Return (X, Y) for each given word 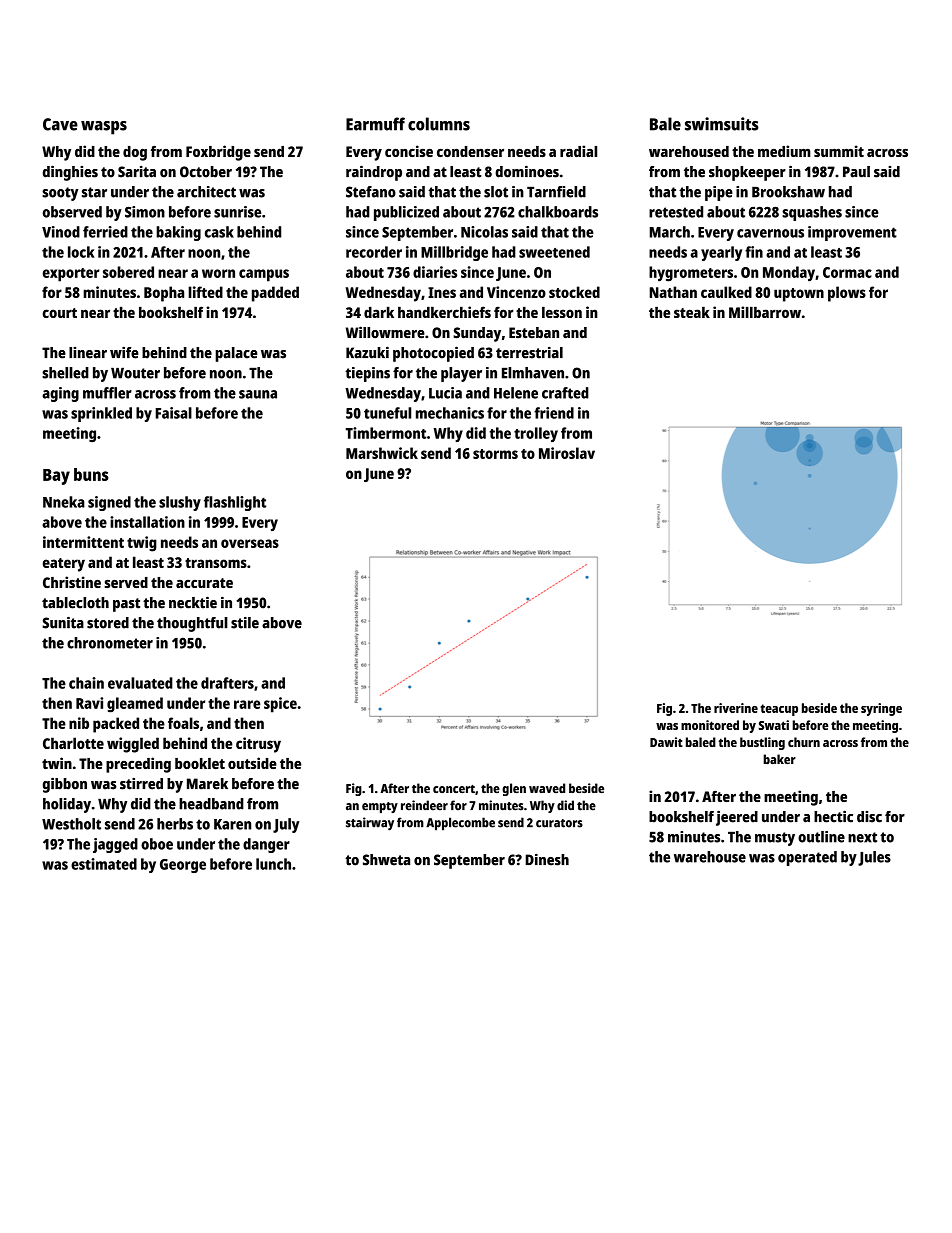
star (94, 192)
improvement (852, 233)
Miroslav (567, 453)
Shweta (386, 860)
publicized (406, 213)
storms (495, 454)
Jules (874, 858)
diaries (435, 272)
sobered (128, 272)
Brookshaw (788, 192)
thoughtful (192, 624)
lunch (273, 864)
